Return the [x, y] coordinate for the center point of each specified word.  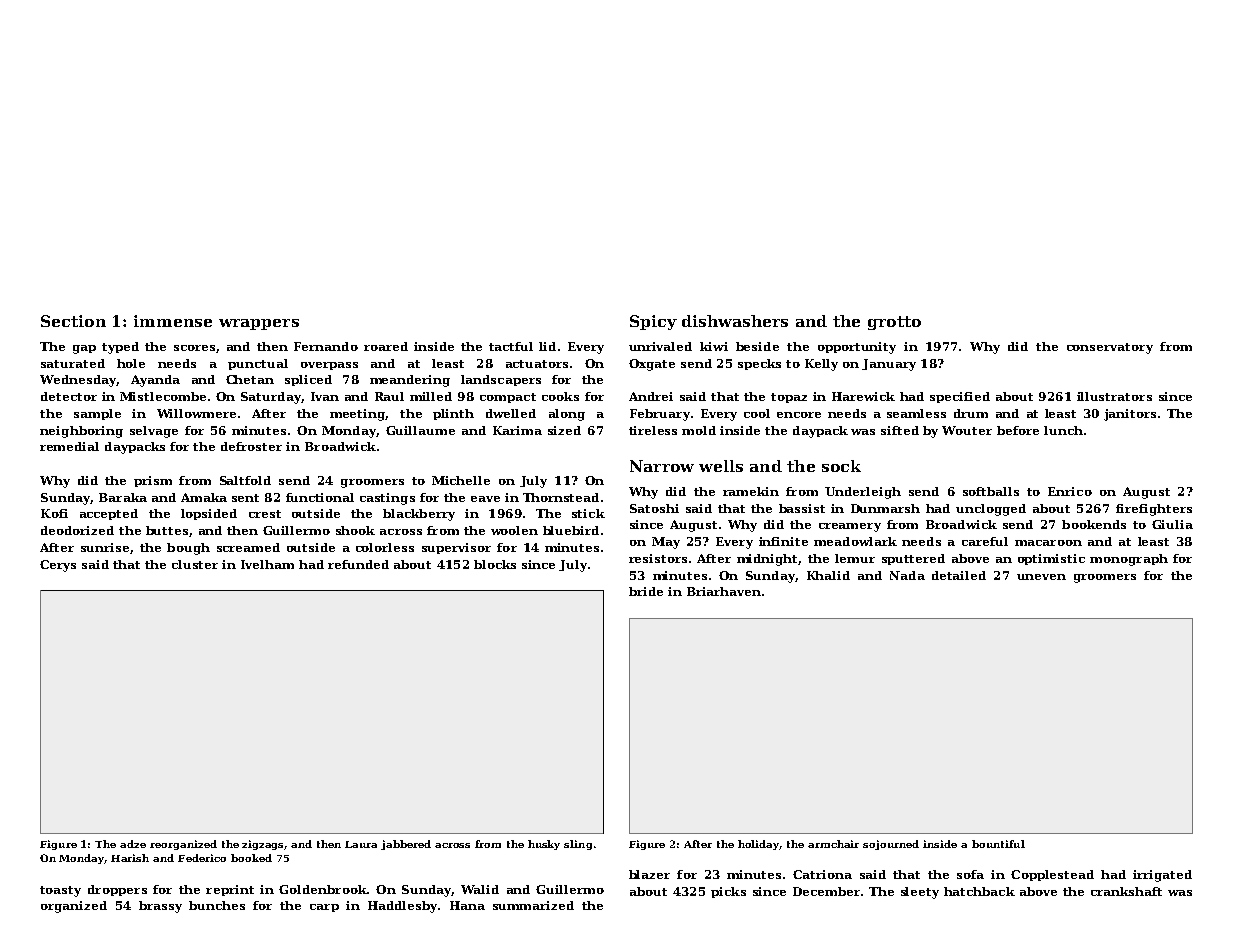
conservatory [1110, 348]
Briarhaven [724, 591]
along [567, 415]
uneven [1041, 577]
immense [173, 321]
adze [133, 844]
